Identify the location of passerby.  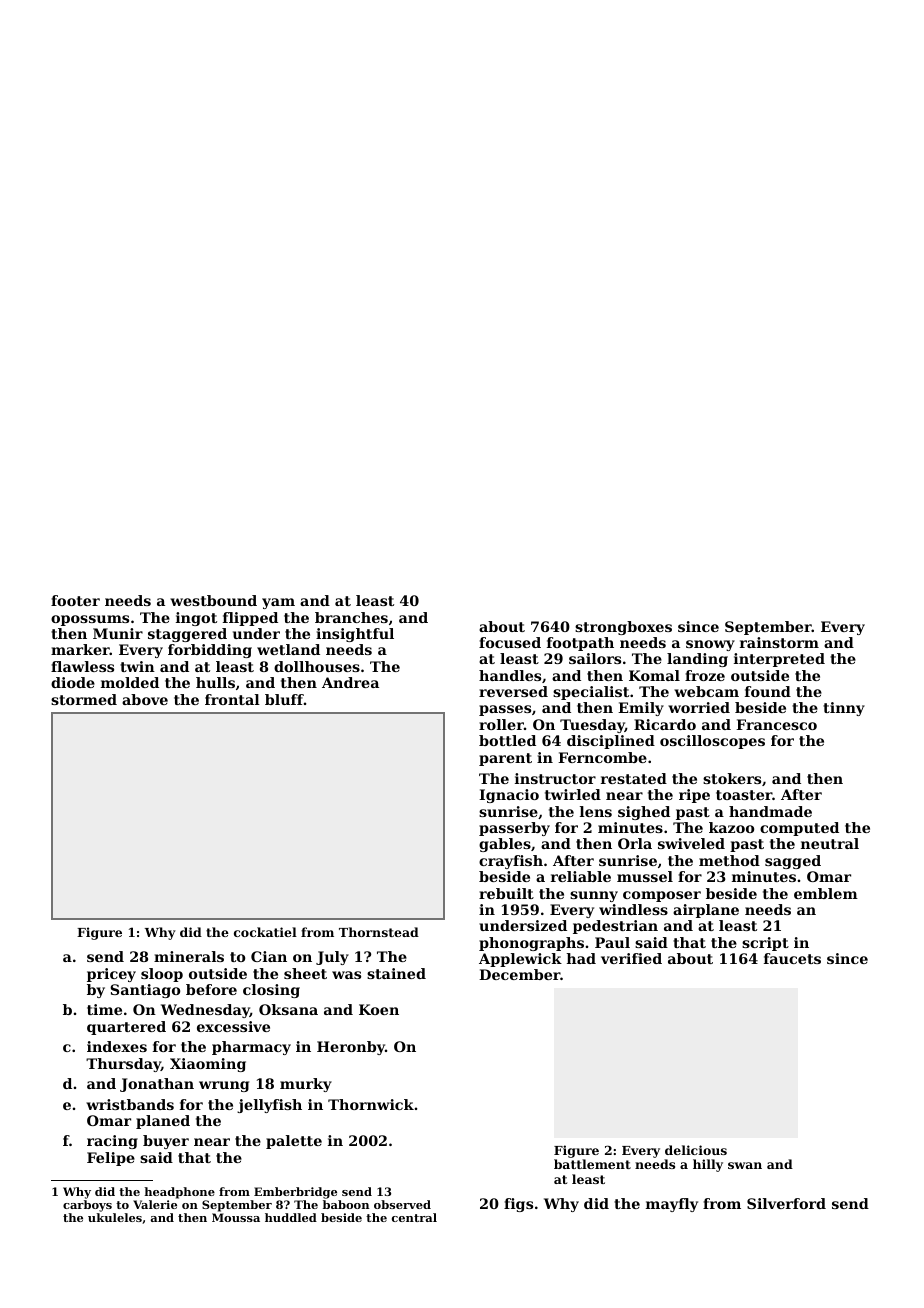
(514, 829).
